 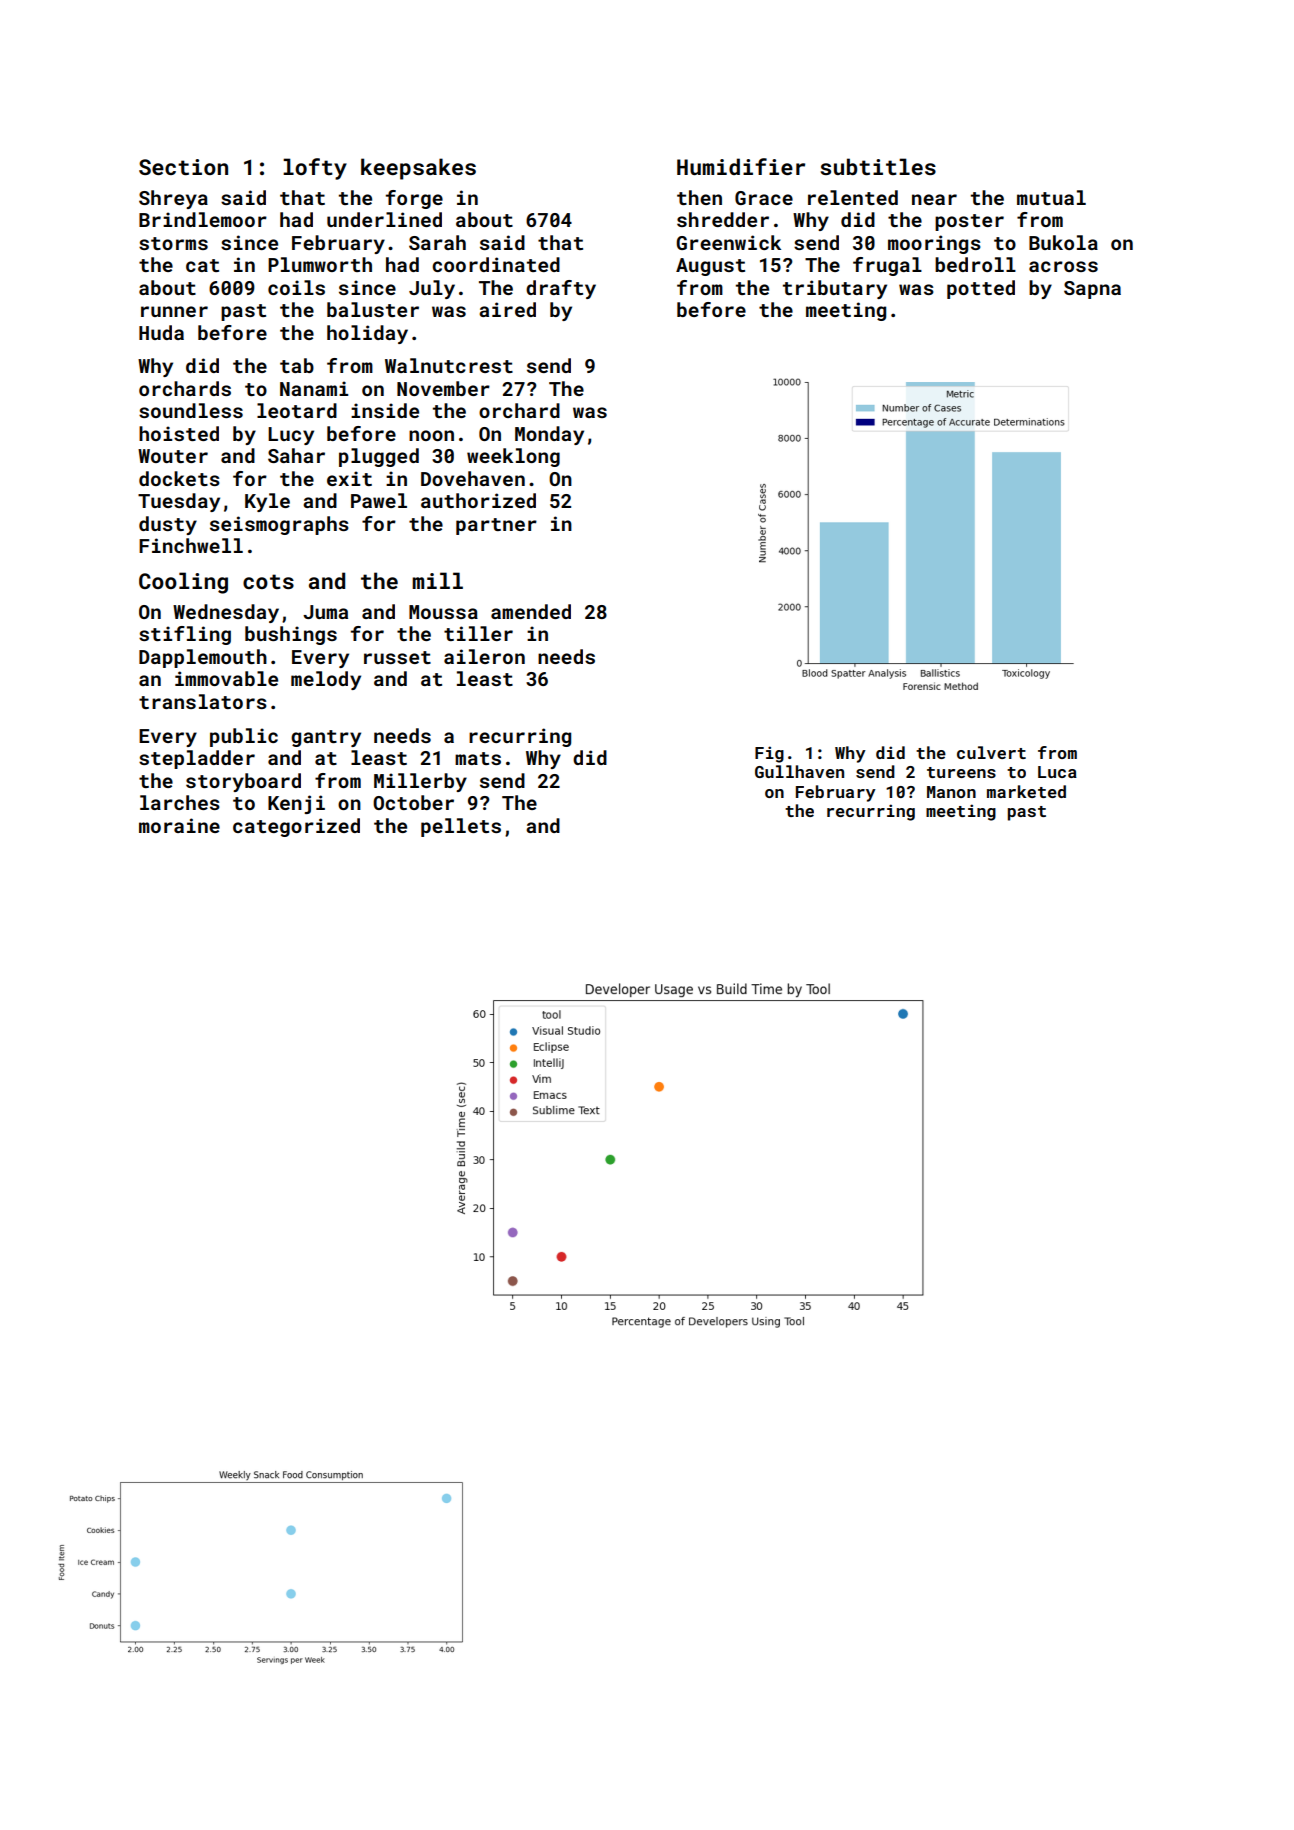 What do you see at coordinates (315, 169) in the image?
I see `lofty` at bounding box center [315, 169].
